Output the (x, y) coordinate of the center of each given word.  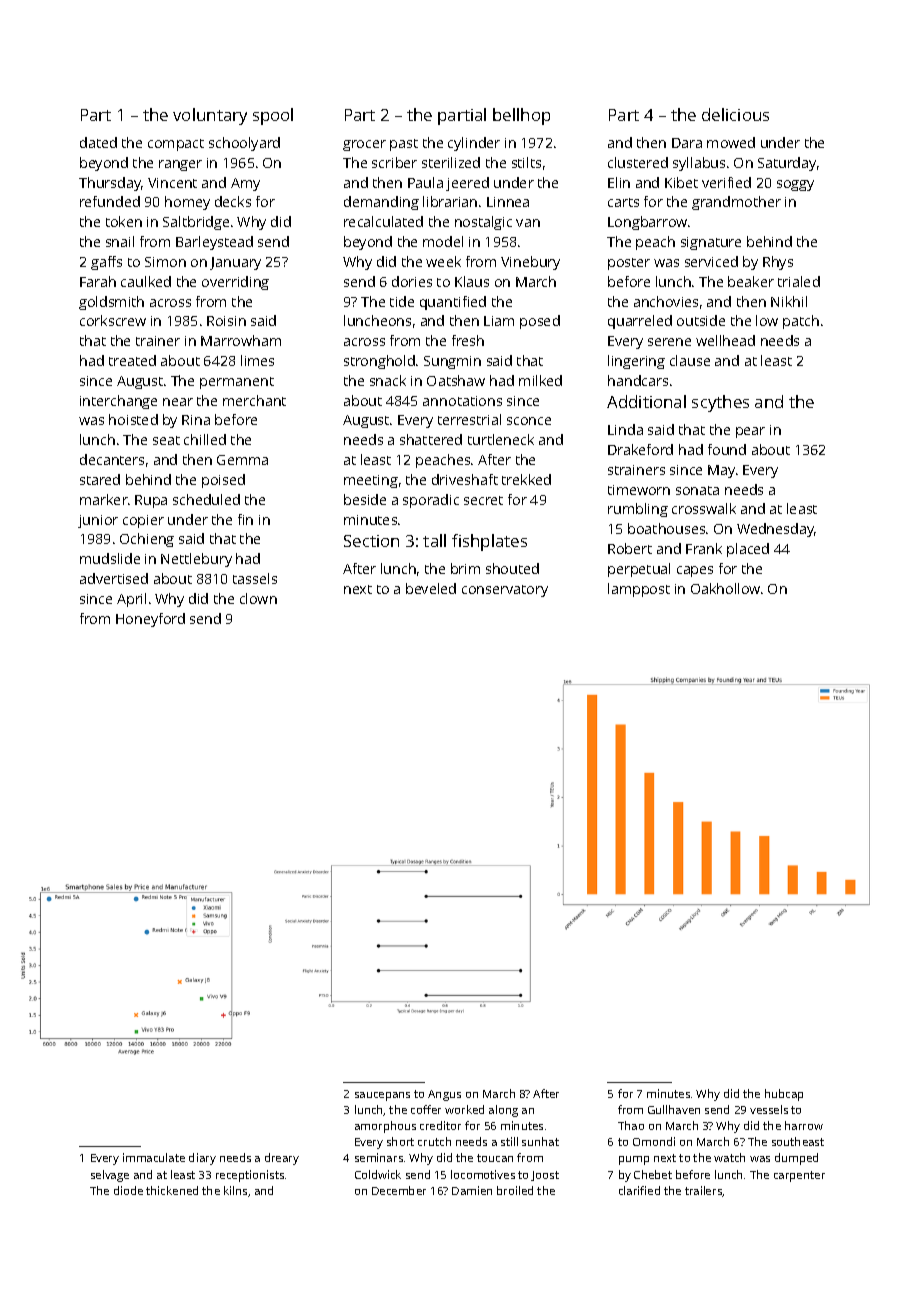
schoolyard (244, 144)
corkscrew (113, 320)
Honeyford (150, 620)
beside (365, 499)
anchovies (666, 301)
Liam (499, 321)
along (503, 1111)
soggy (795, 185)
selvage (110, 1176)
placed (748, 550)
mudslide (110, 558)
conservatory (505, 591)
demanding (381, 203)
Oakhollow (725, 588)
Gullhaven (674, 1109)
